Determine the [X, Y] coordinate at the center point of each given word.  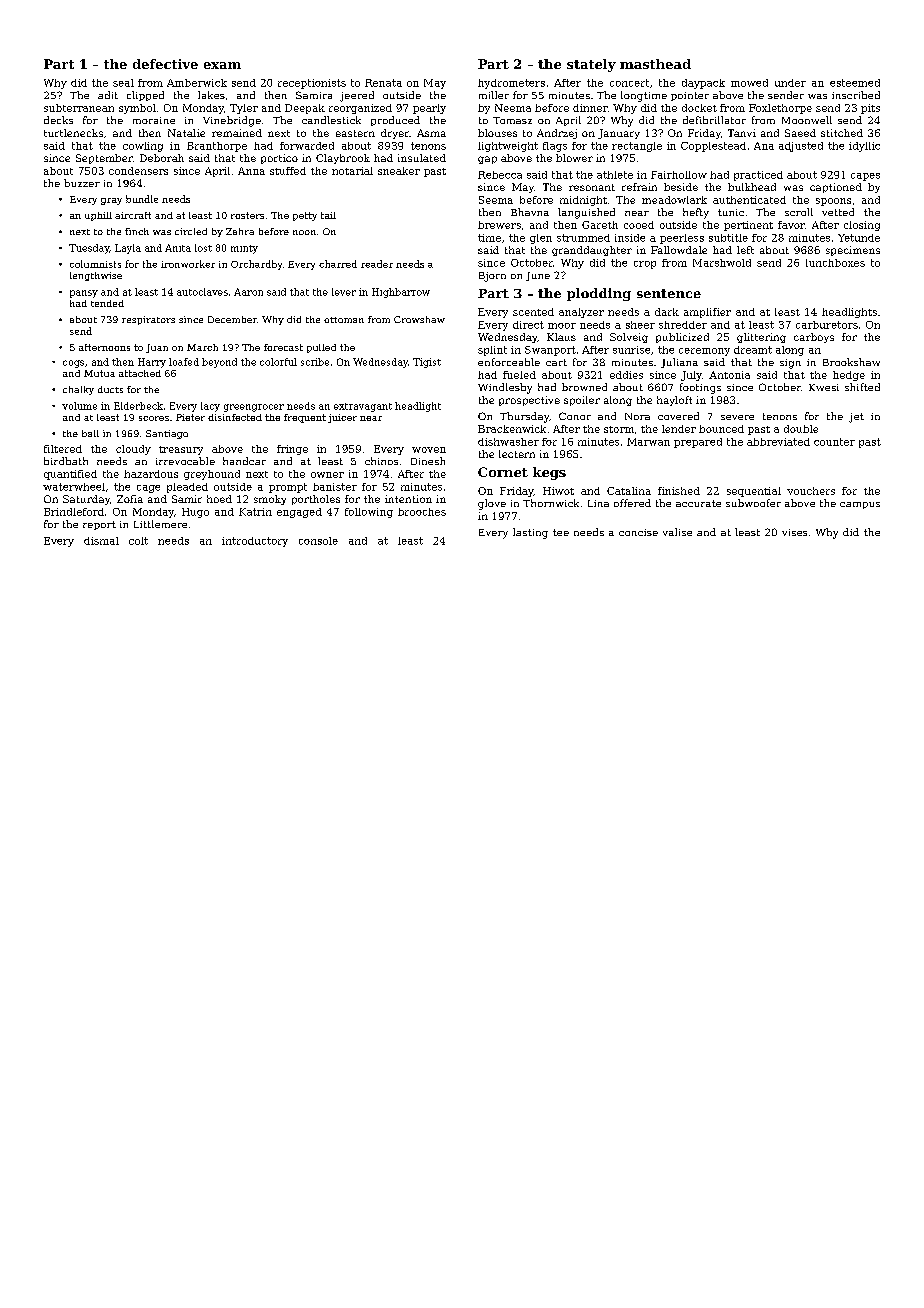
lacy [210, 407]
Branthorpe [217, 147]
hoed [219, 499]
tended [107, 303]
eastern [355, 133]
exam [222, 65]
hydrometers [511, 84]
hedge [849, 376]
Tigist [427, 363]
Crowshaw [419, 319]
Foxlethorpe [780, 109]
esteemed [855, 83]
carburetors [827, 325]
